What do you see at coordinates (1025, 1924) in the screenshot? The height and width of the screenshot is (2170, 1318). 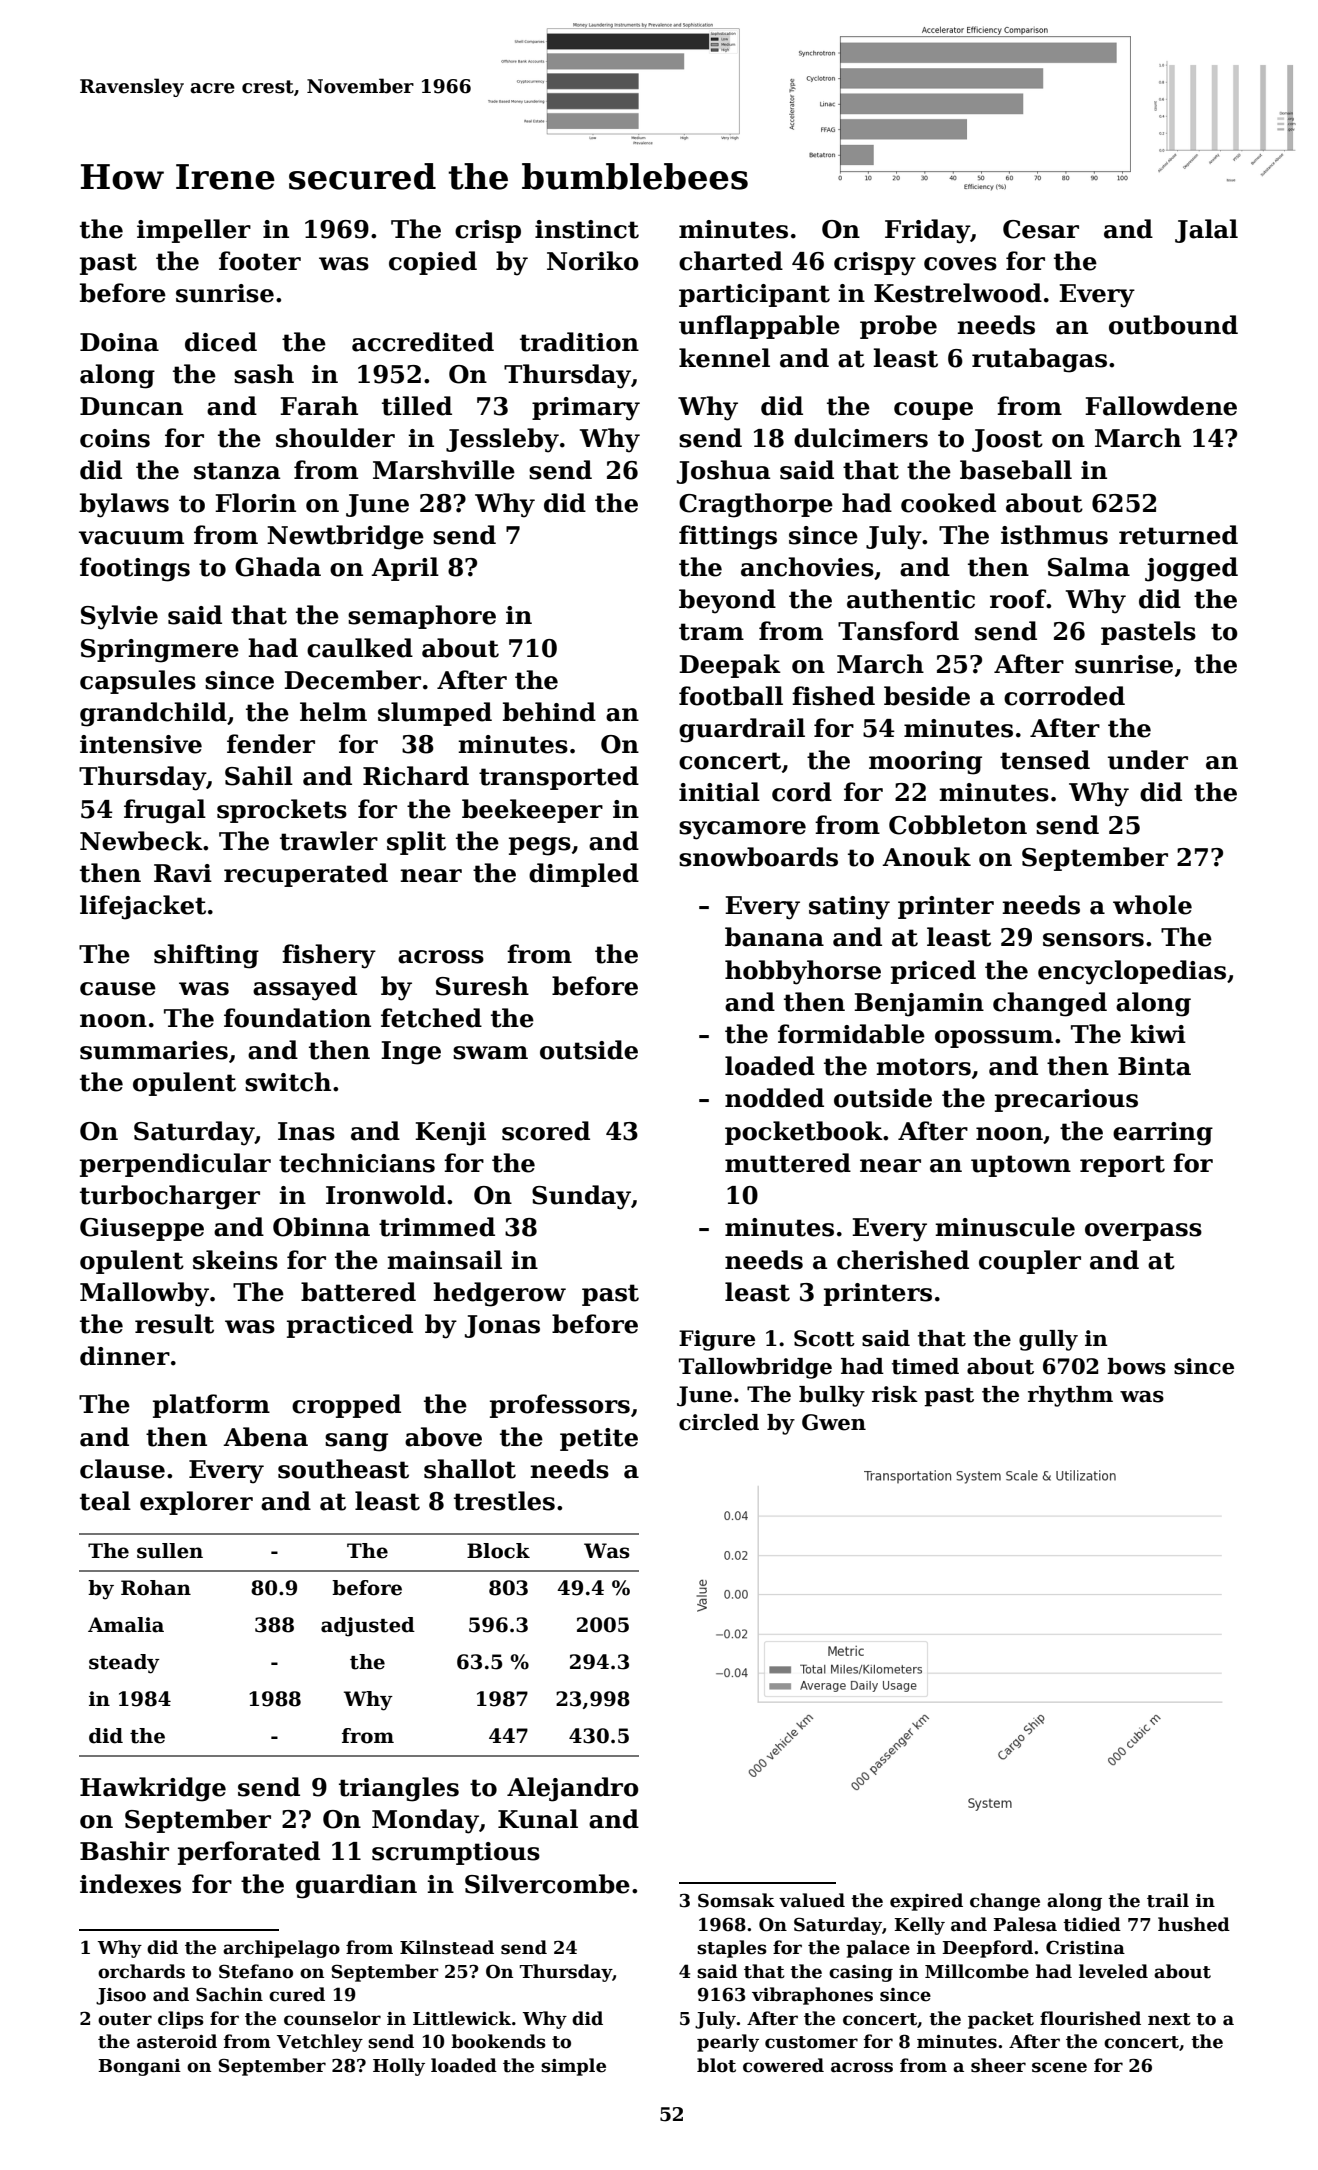 I see `Palesa` at bounding box center [1025, 1924].
